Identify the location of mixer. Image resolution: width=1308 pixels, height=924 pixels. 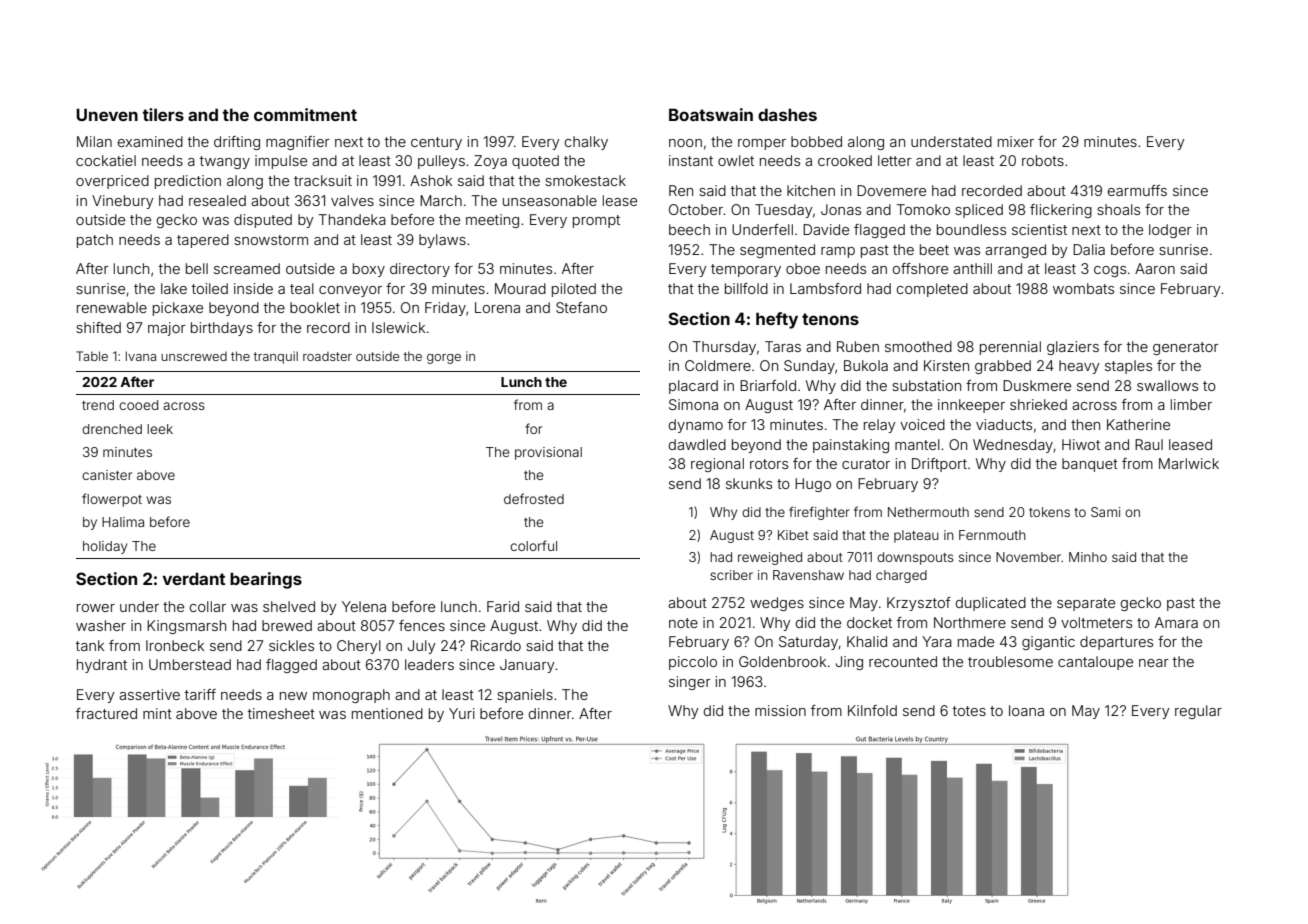
(1016, 141).
